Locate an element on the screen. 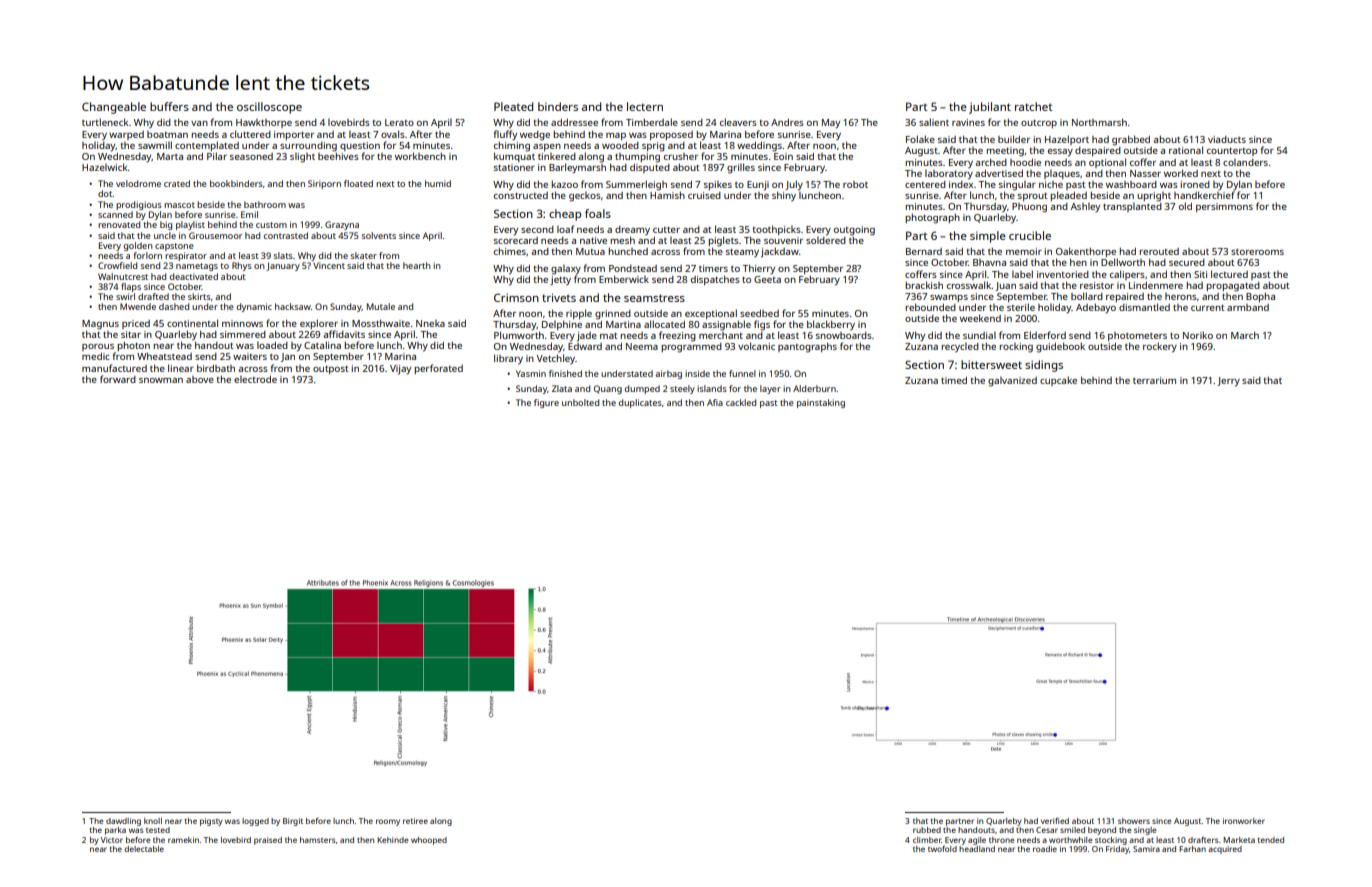 Image resolution: width=1372 pixels, height=887 pixels. Changeable is located at coordinates (114, 108).
